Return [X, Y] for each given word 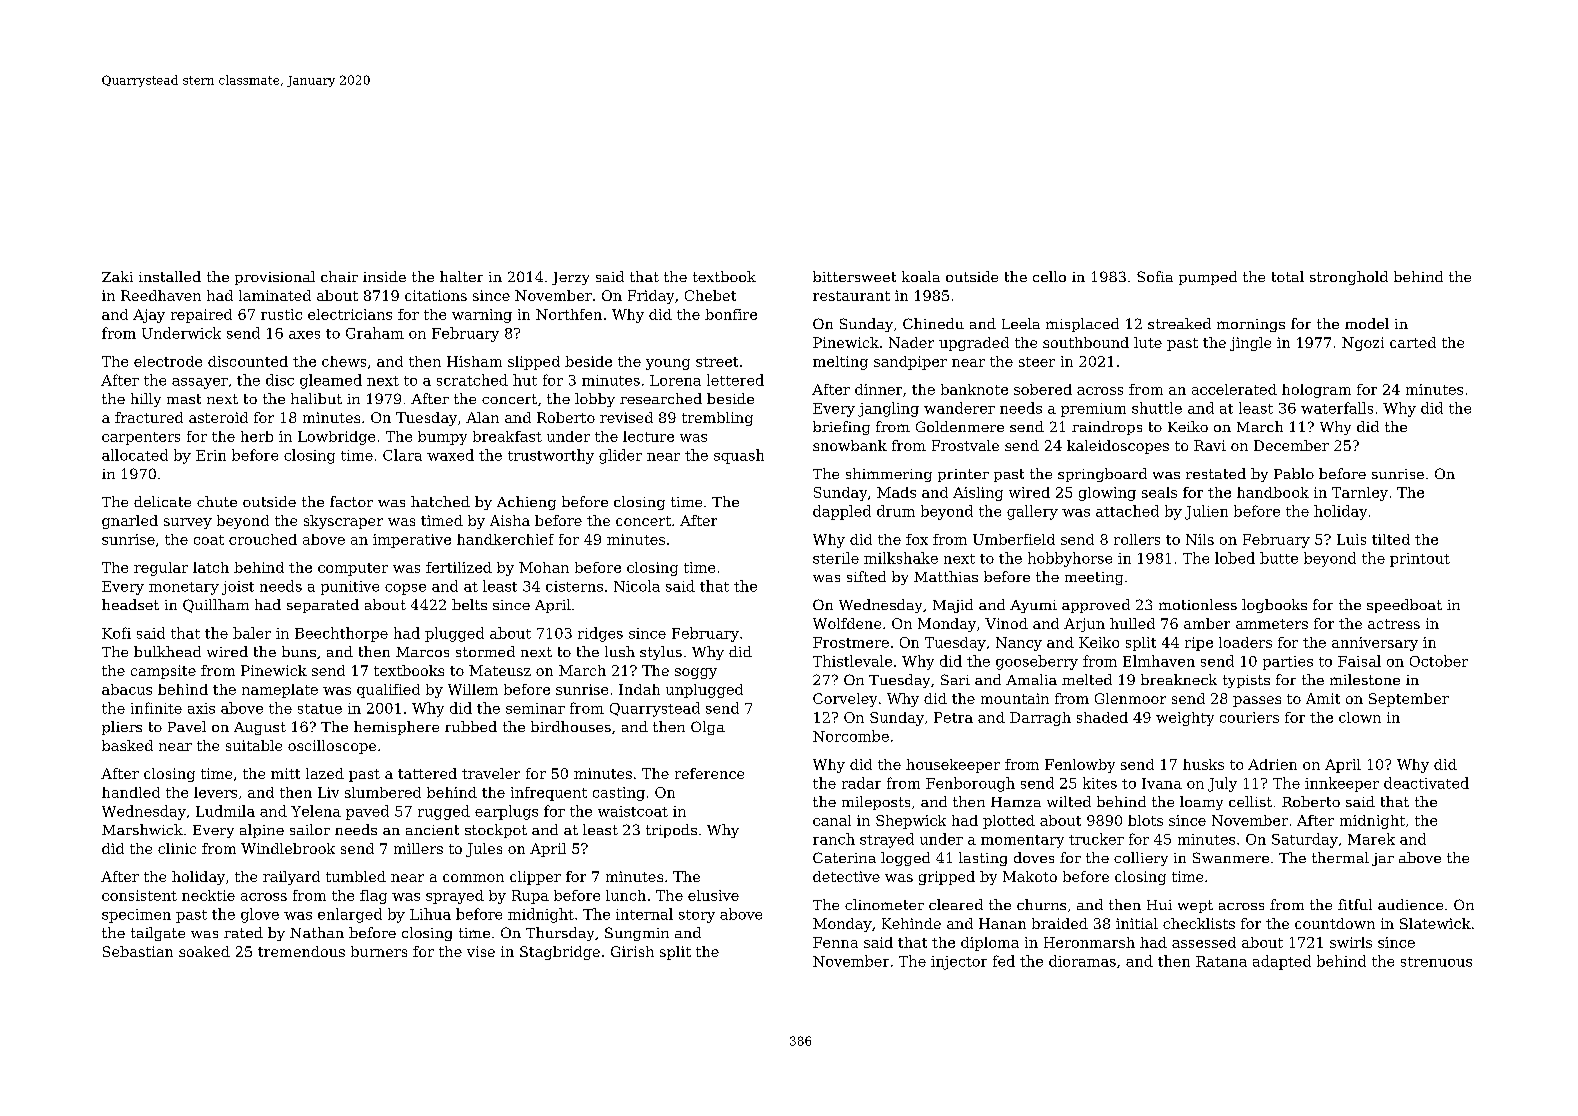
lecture [648, 436]
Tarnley [1360, 494]
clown [1360, 717]
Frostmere [851, 642]
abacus [127, 689]
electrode [168, 361]
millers [418, 848]
